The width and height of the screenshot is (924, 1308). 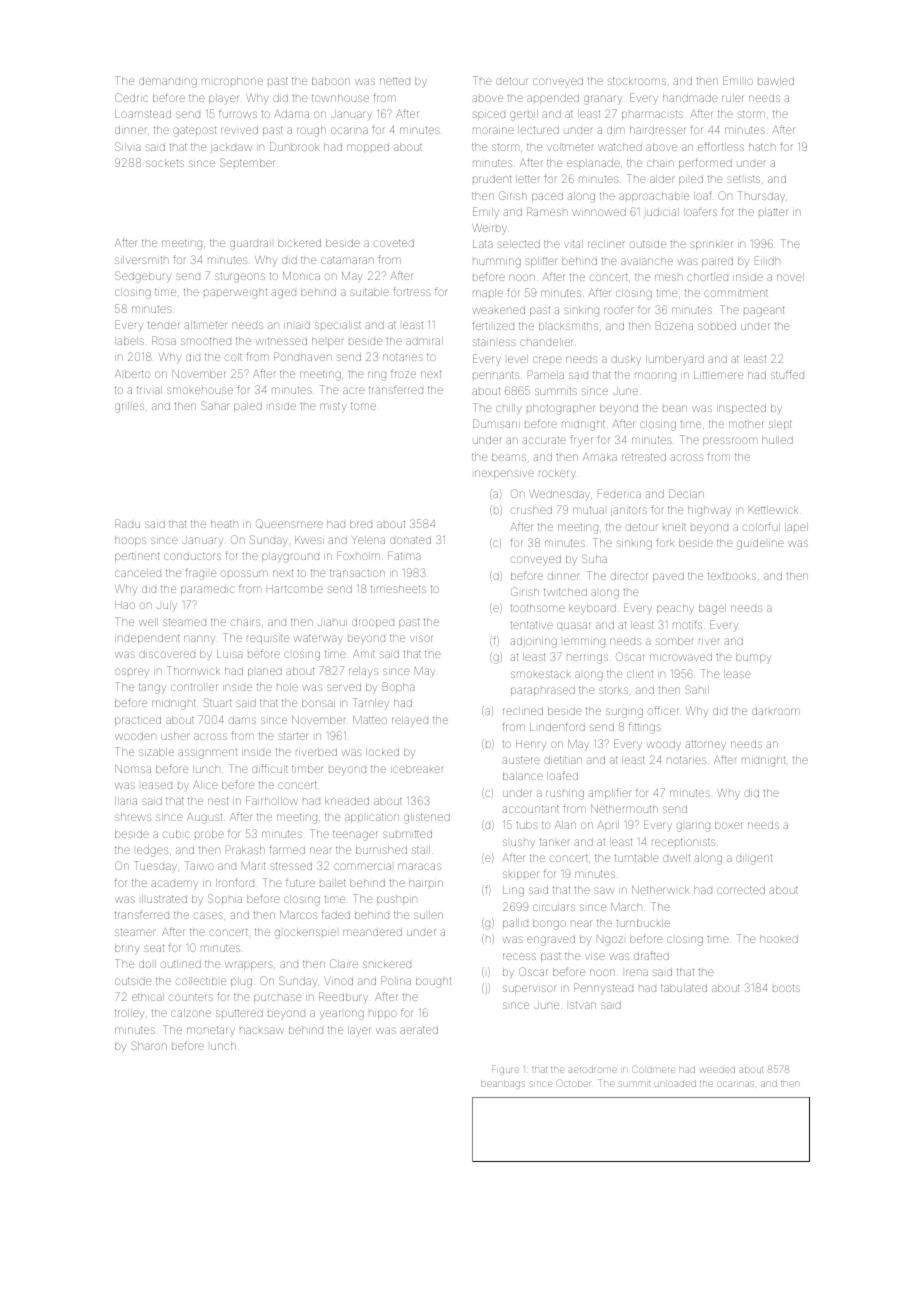 What do you see at coordinates (519, 956) in the screenshot?
I see `recess` at bounding box center [519, 956].
